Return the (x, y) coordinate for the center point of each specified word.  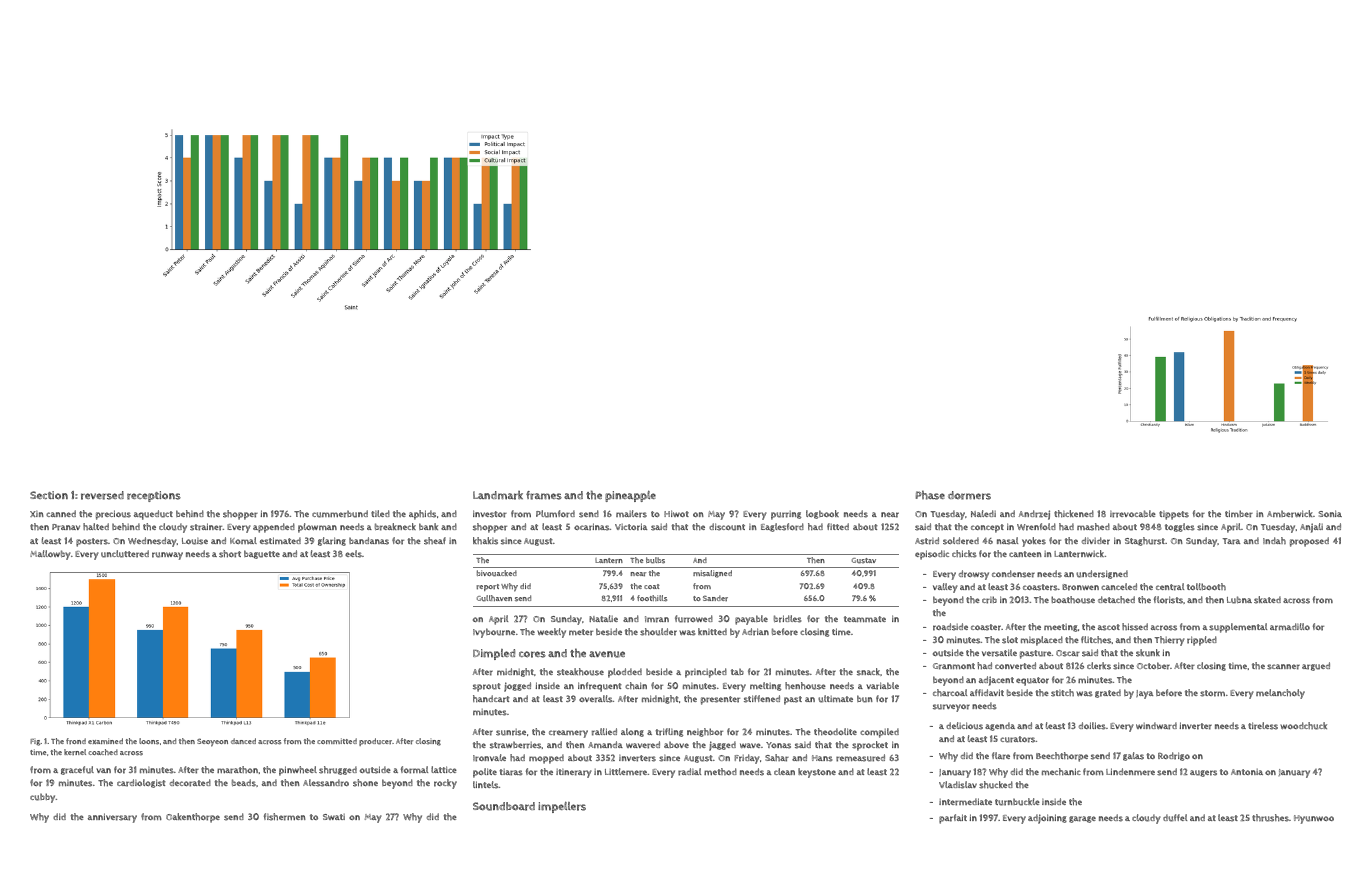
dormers (969, 495)
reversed (102, 495)
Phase (930, 495)
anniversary (112, 818)
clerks (1099, 666)
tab (737, 672)
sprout (487, 687)
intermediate (965, 802)
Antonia (1247, 772)
